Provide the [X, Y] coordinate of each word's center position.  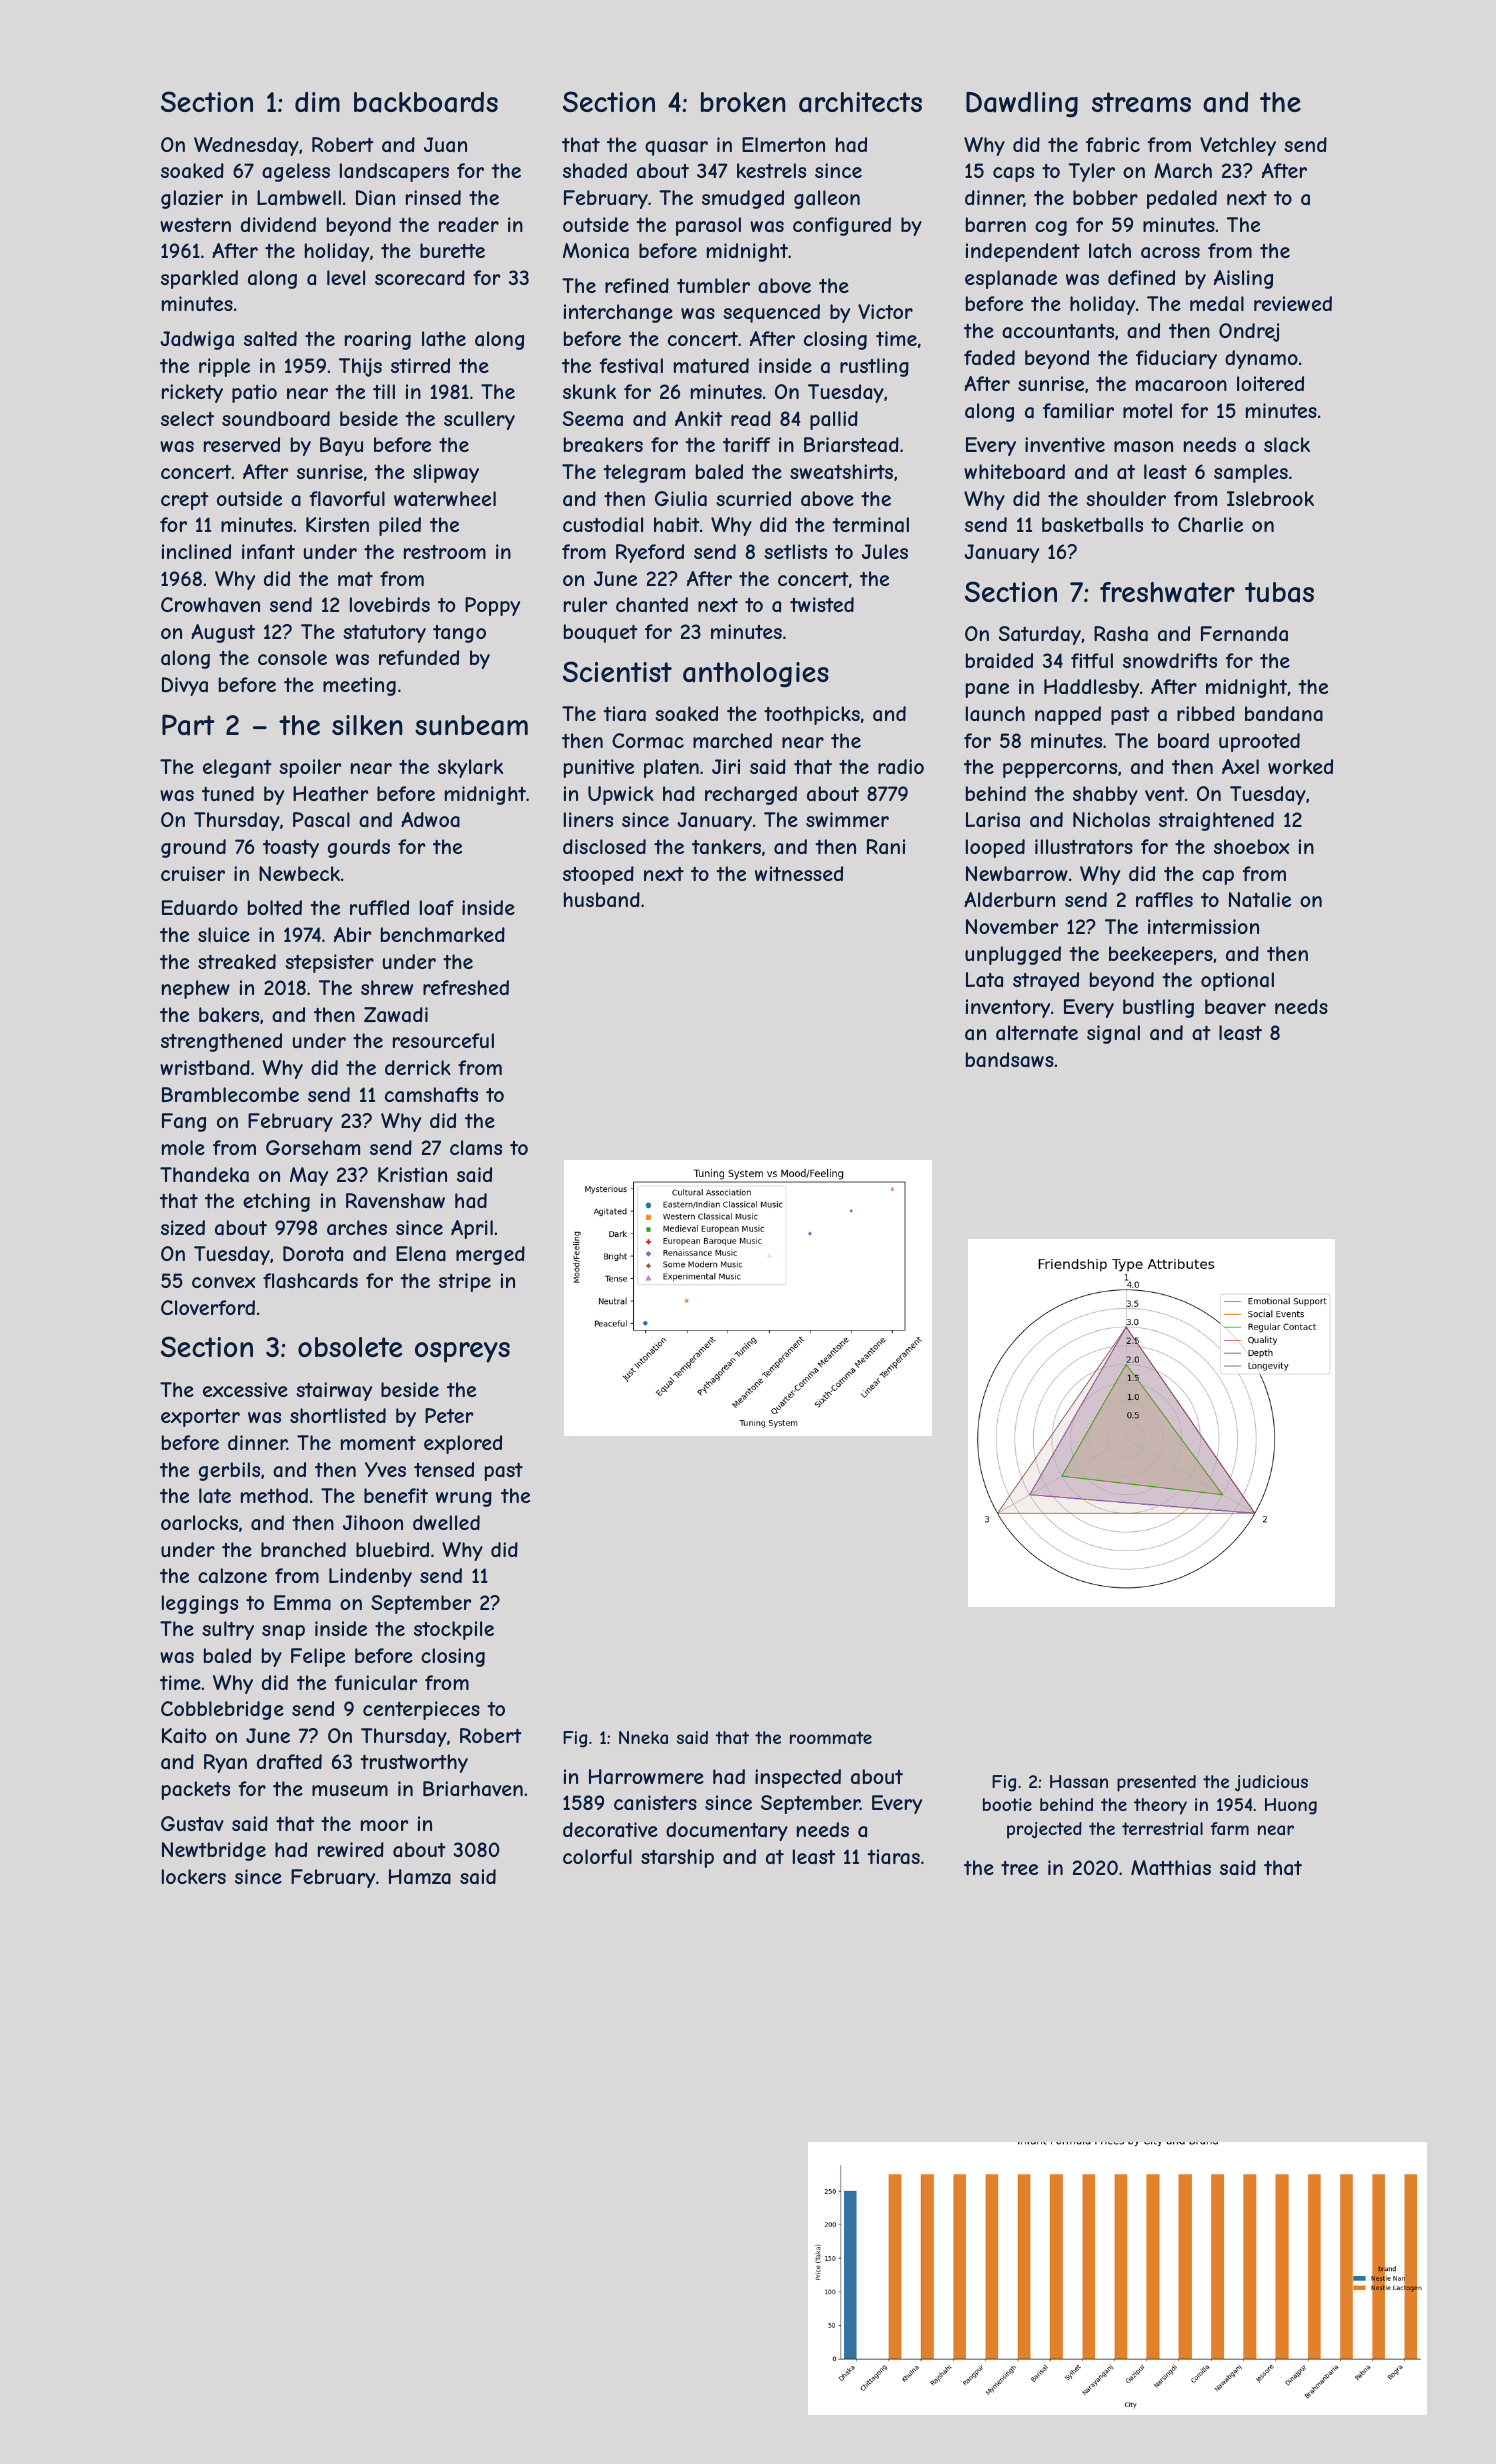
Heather [330, 793]
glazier [192, 199]
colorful [597, 1856]
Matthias [1171, 1868]
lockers [194, 1876]
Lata [984, 979]
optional [1237, 981]
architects [860, 102]
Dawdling [1022, 104]
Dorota [313, 1253]
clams [476, 1148]
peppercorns [1060, 770]
